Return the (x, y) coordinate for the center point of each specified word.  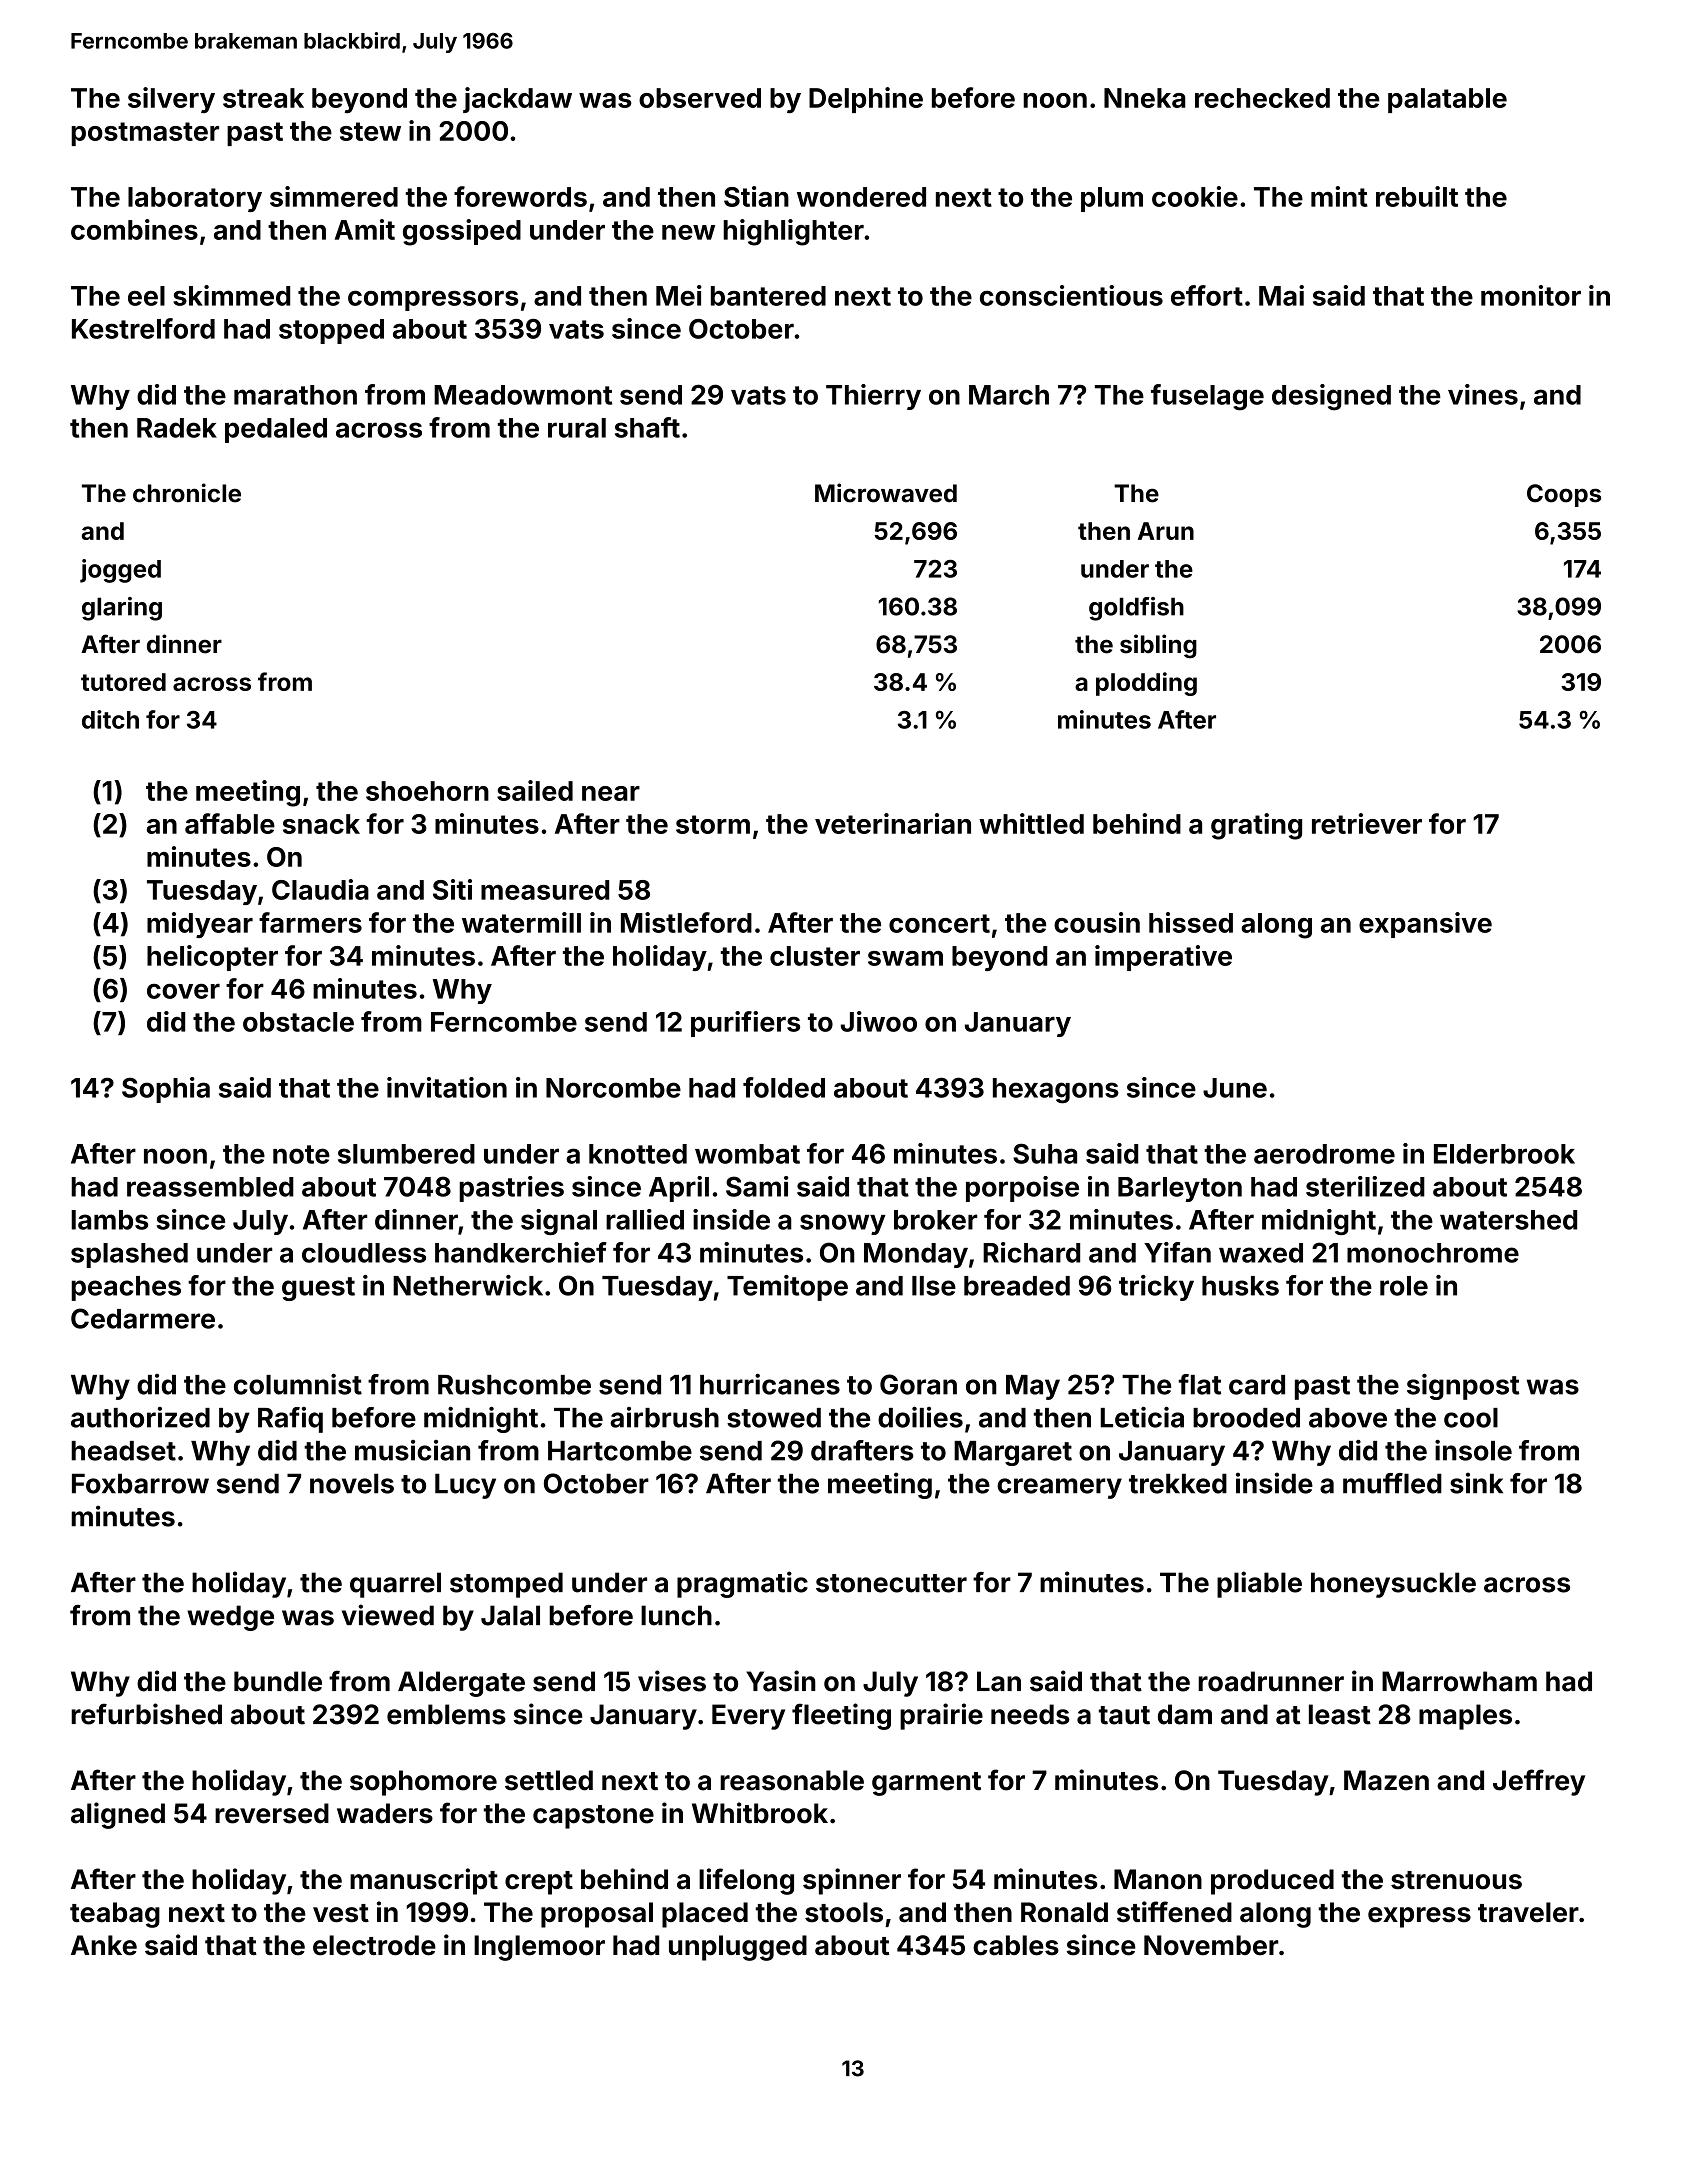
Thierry (873, 397)
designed (1331, 397)
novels (352, 1483)
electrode (374, 1945)
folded (784, 1087)
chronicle (187, 493)
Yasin (781, 1681)
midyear (200, 925)
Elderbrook (1504, 1154)
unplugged (738, 1948)
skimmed (231, 295)
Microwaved (886, 493)
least (1340, 1714)
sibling (1158, 646)
